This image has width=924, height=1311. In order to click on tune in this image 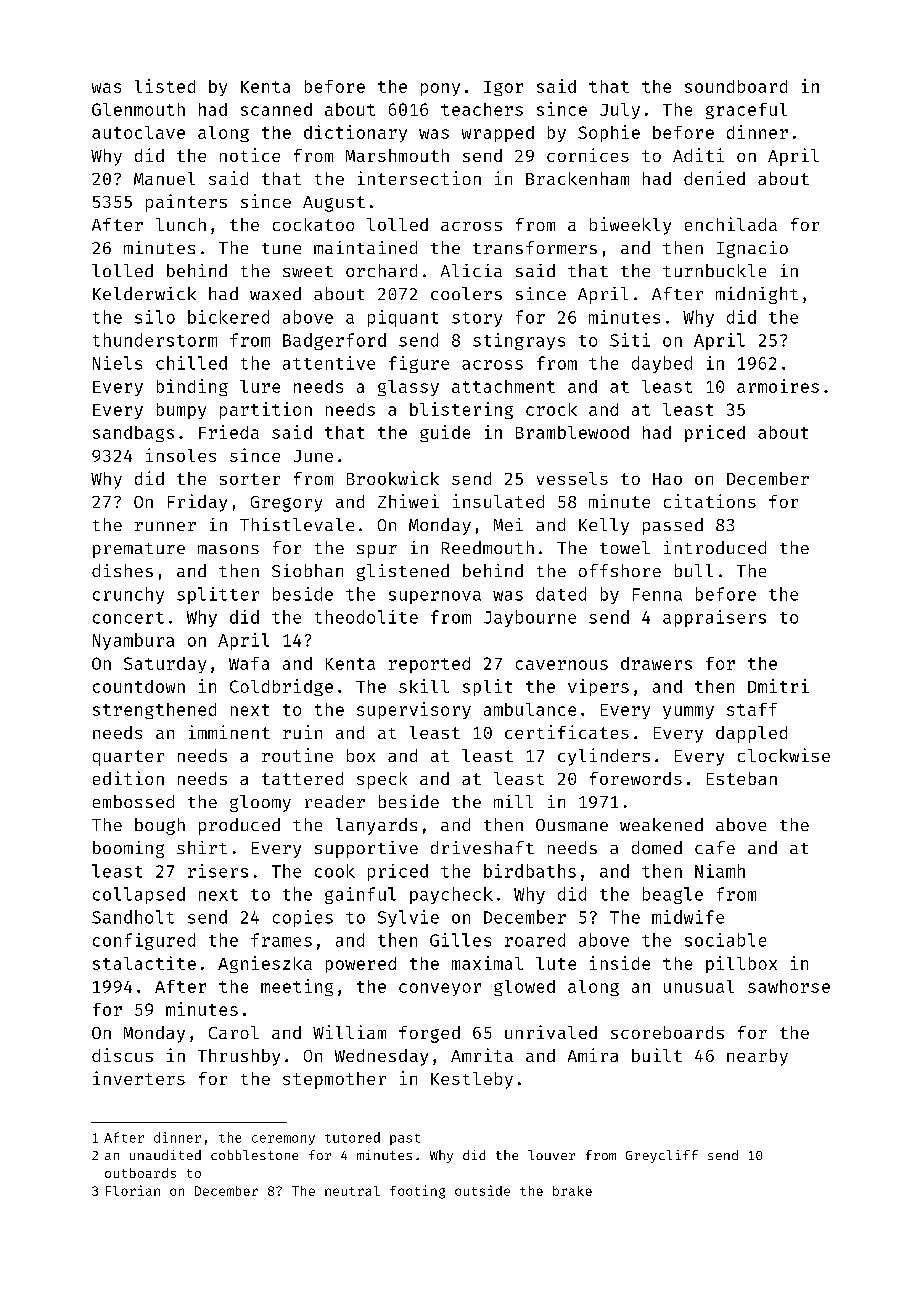, I will do `click(281, 248)`.
